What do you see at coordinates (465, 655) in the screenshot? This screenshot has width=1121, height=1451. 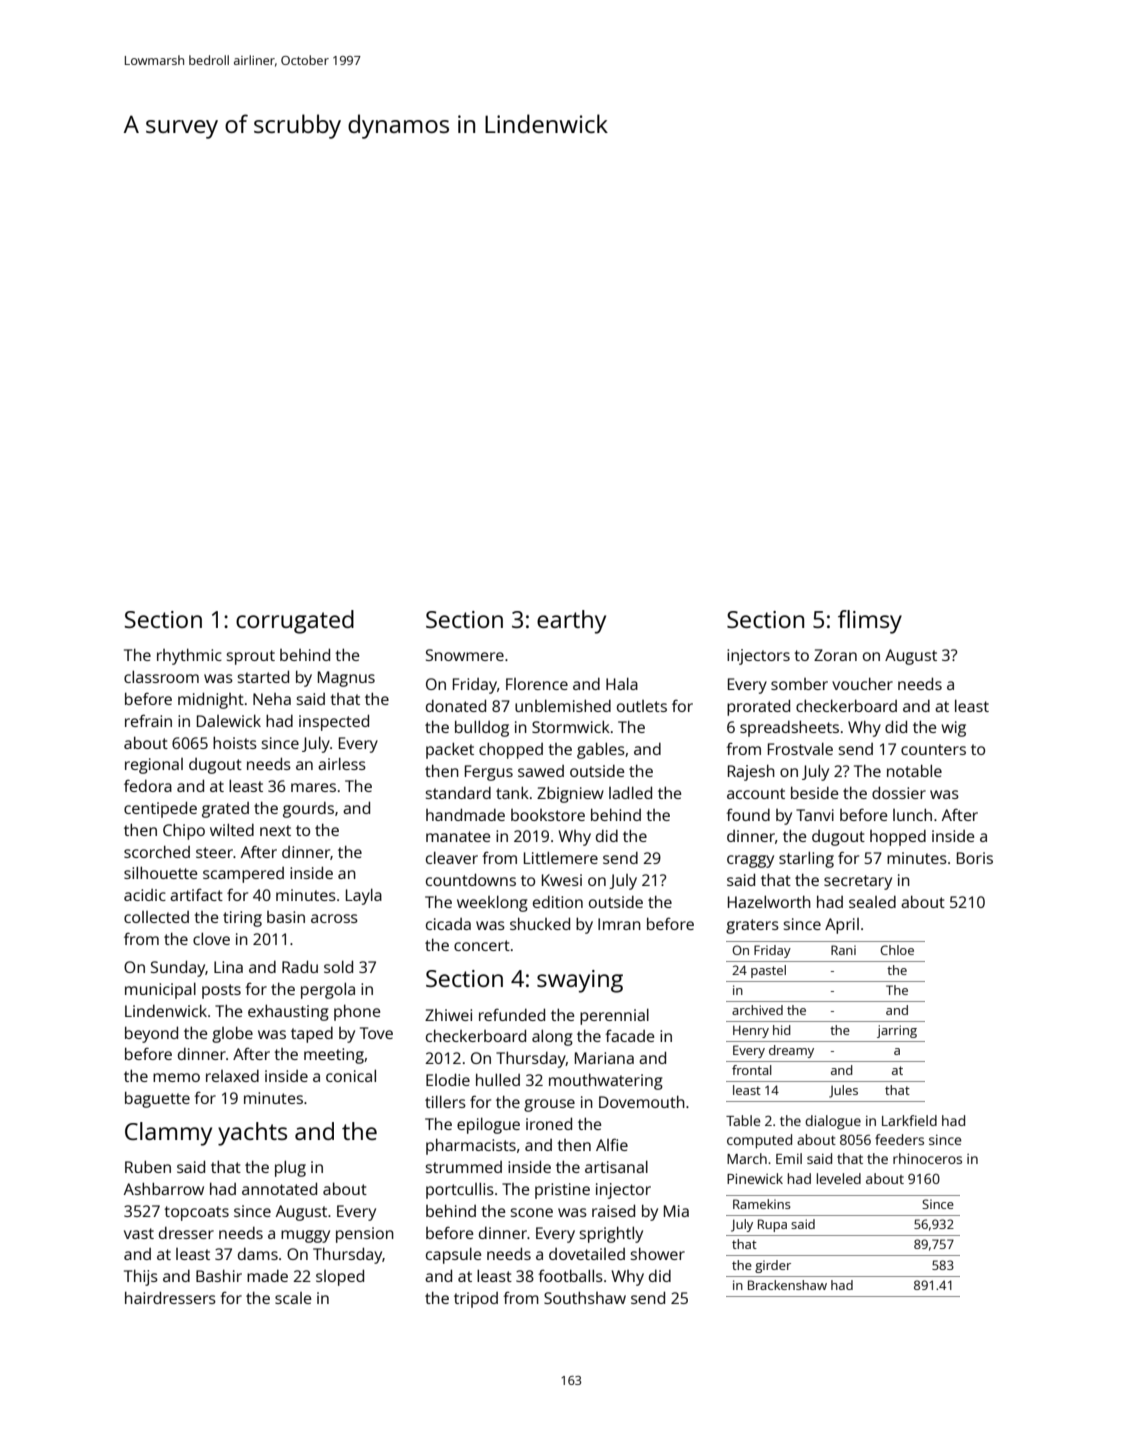 I see `Snowmere` at bounding box center [465, 655].
